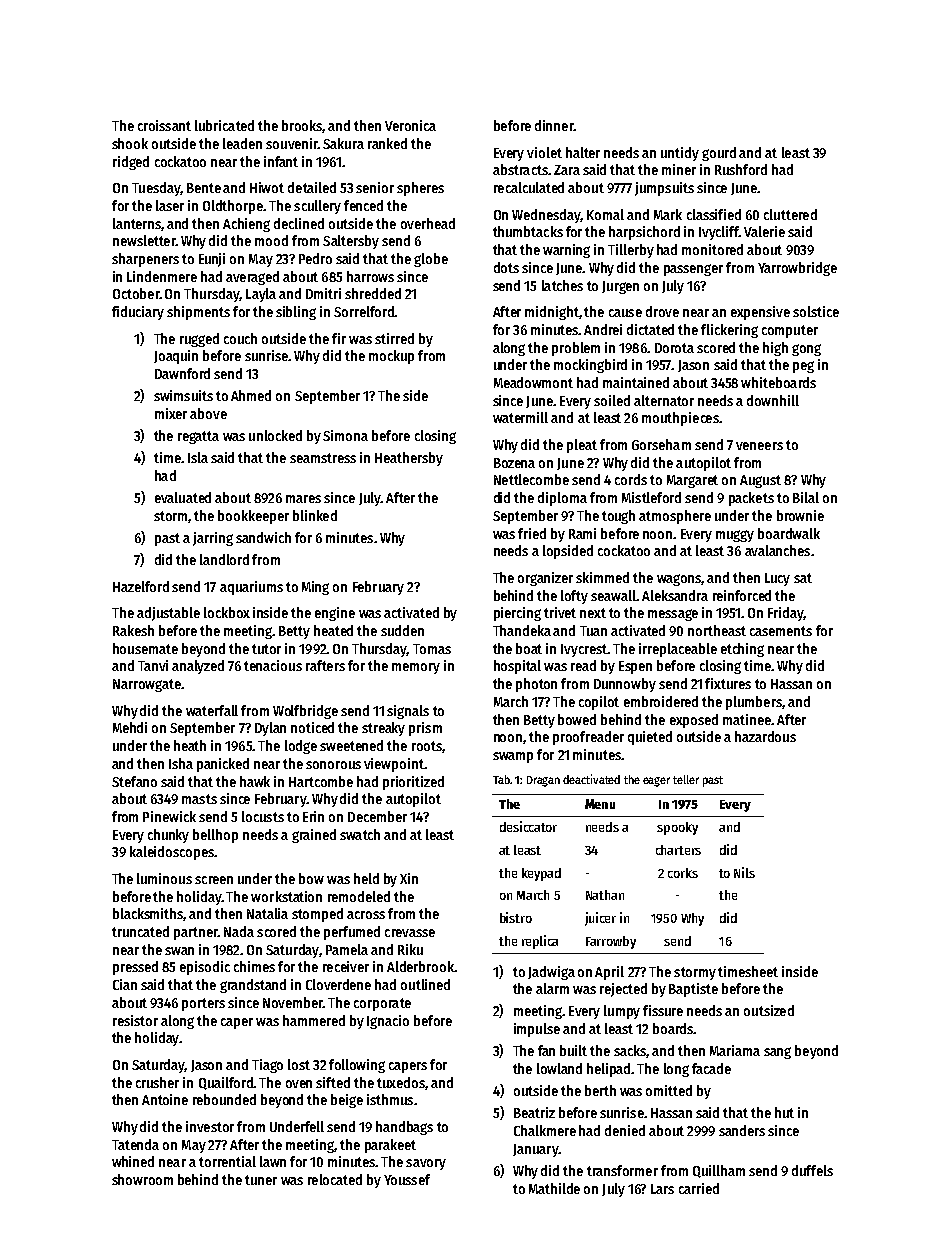  I want to click on November, so click(293, 1002).
